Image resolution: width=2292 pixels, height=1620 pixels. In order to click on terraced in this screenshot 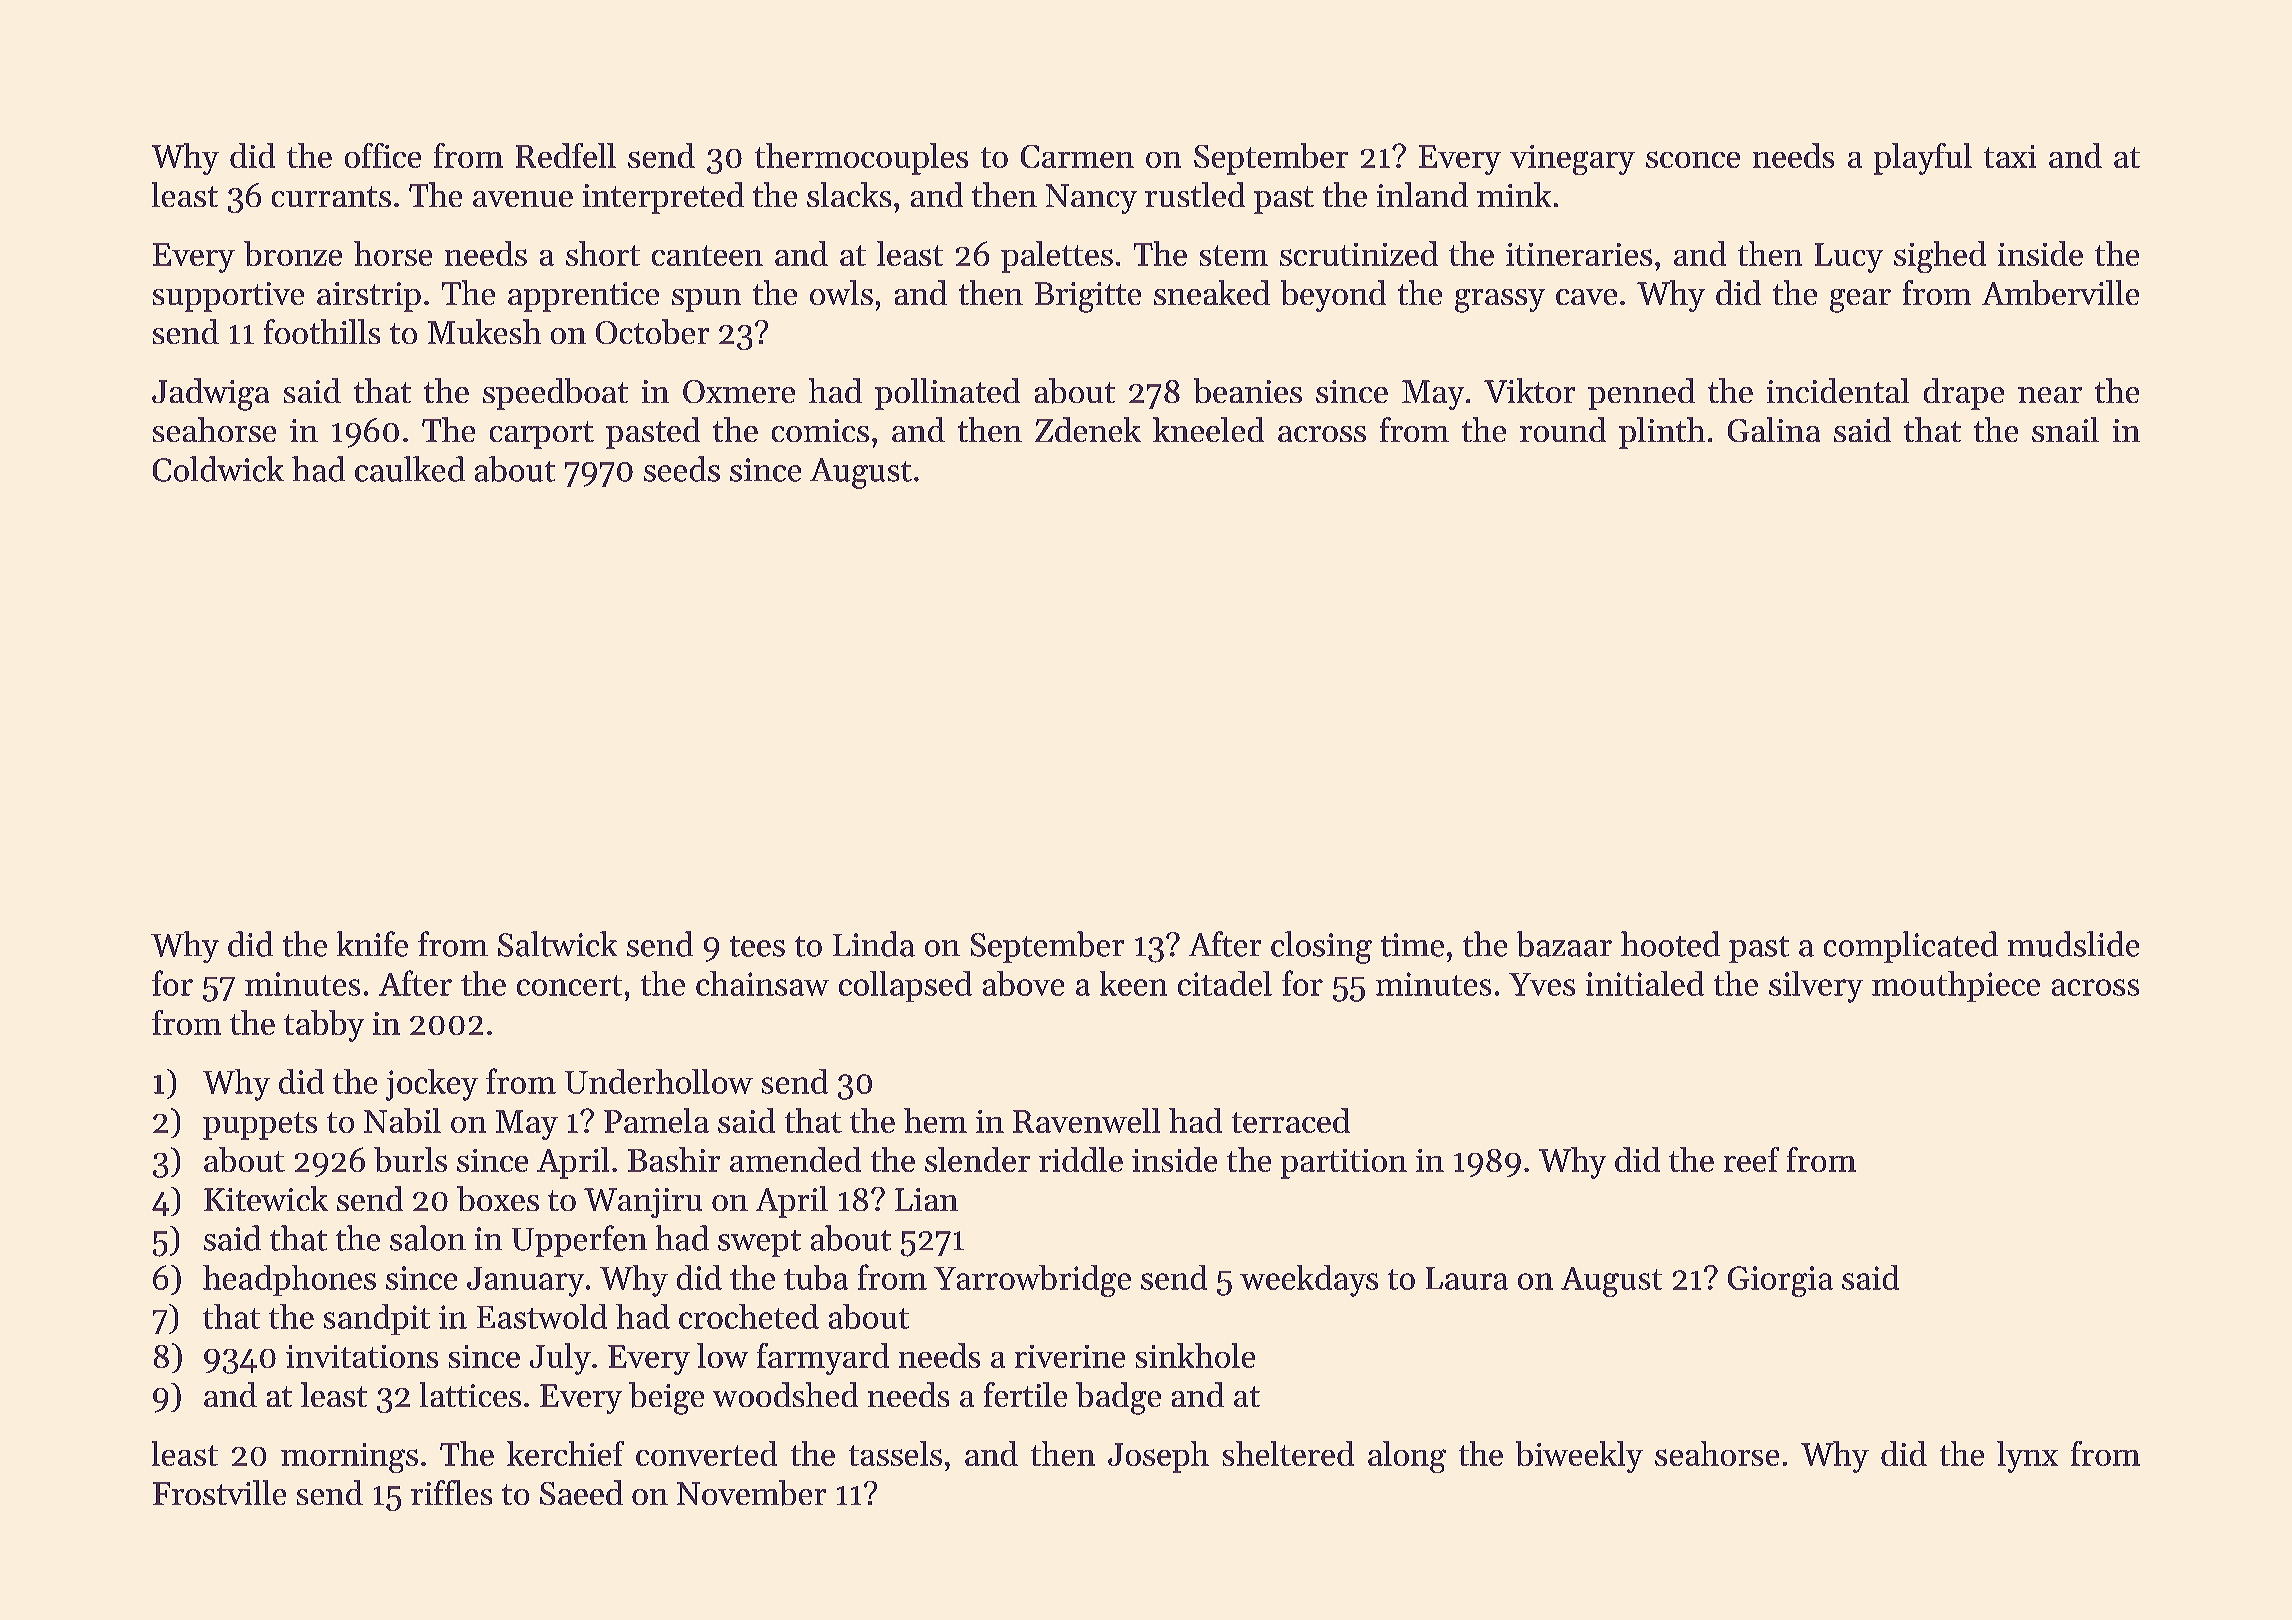, I will do `click(1291, 1120)`.
